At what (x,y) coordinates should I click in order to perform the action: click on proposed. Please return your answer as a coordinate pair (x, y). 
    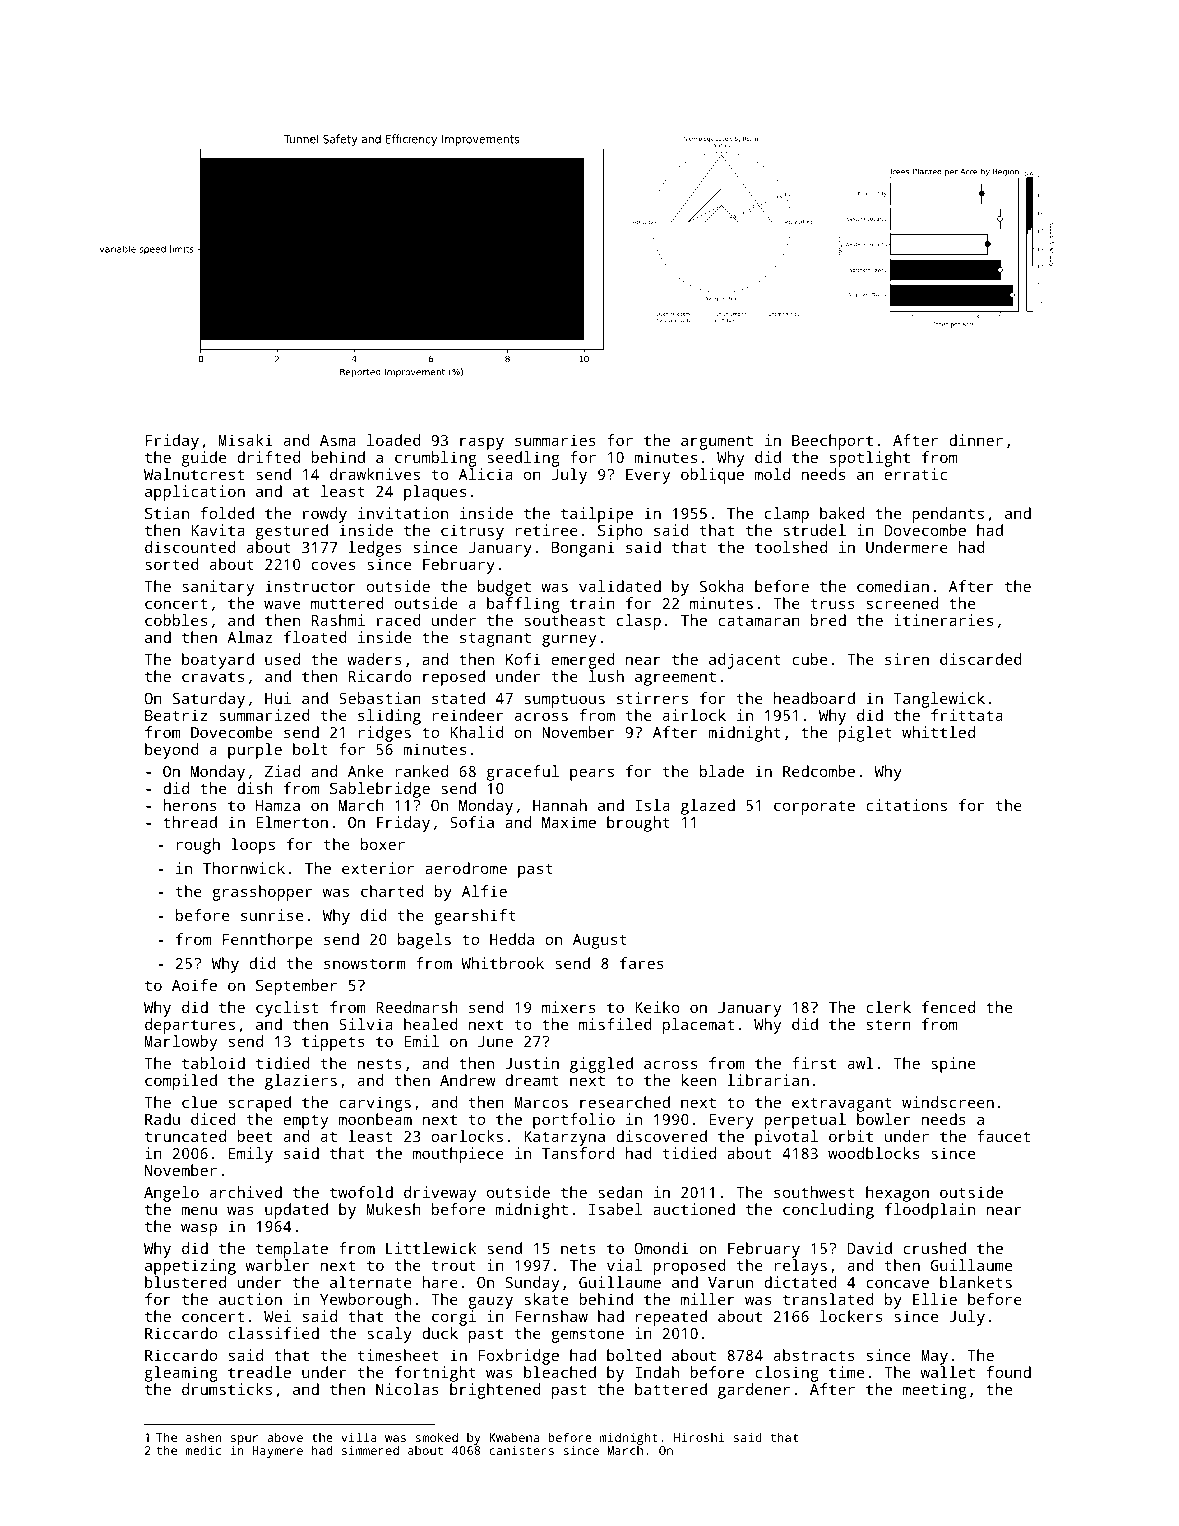
    Looking at the image, I should click on (689, 1267).
